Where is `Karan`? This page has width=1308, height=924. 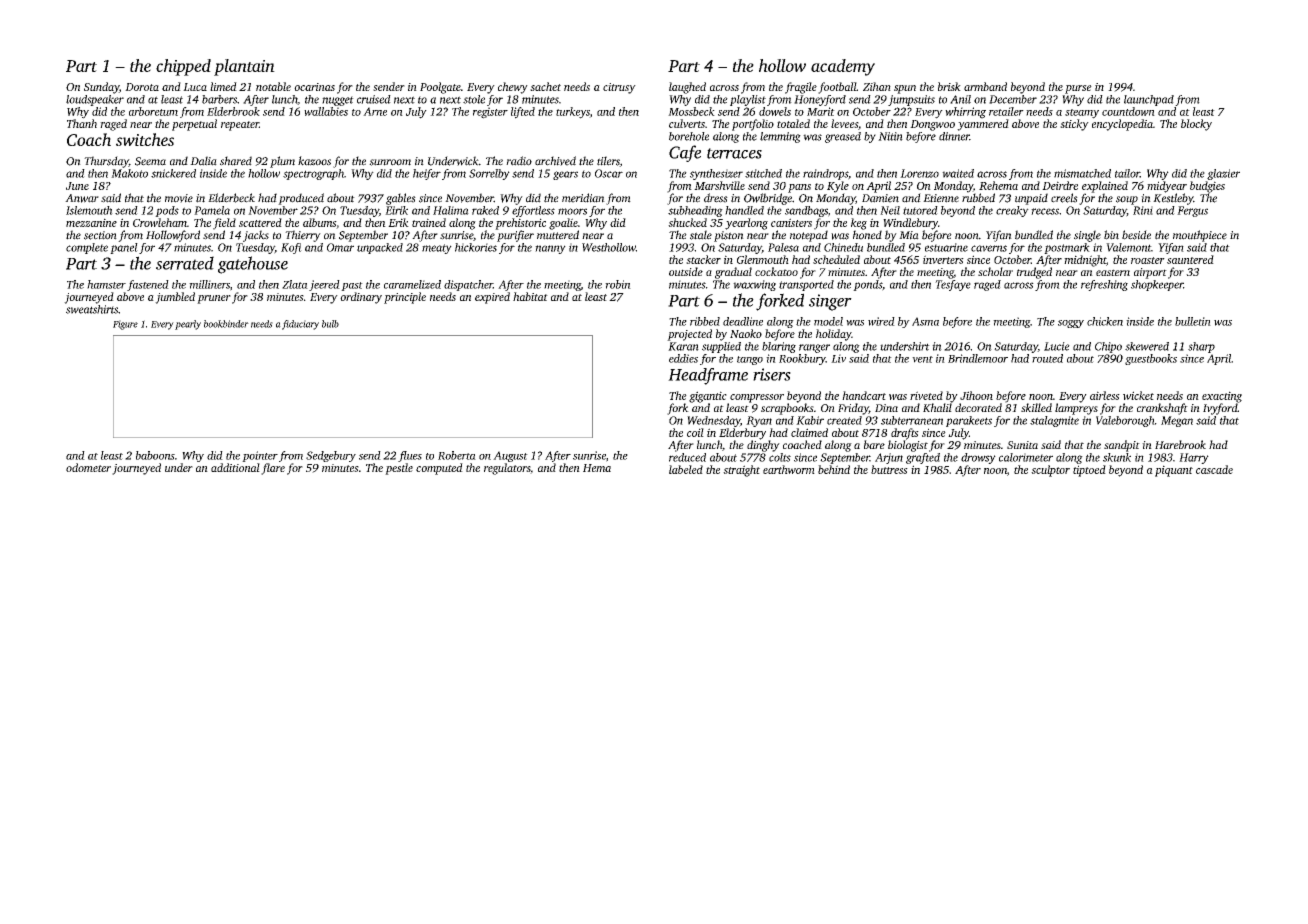 Karan is located at coordinates (683, 346).
